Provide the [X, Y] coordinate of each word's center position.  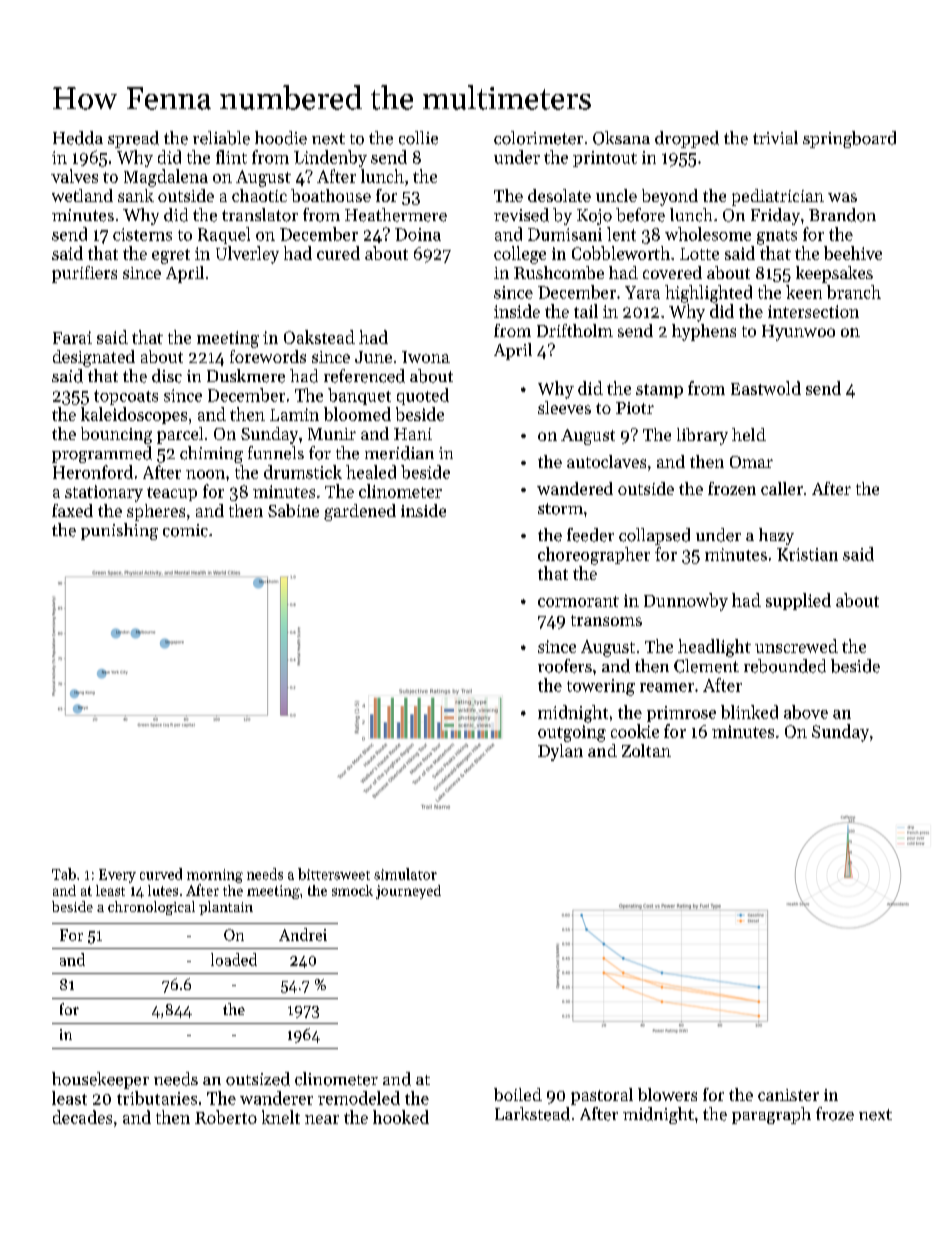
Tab [64, 874]
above [806, 712]
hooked [401, 1117]
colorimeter [538, 138]
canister [788, 1095]
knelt [281, 1117]
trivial [775, 137]
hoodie [281, 138]
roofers [565, 666]
